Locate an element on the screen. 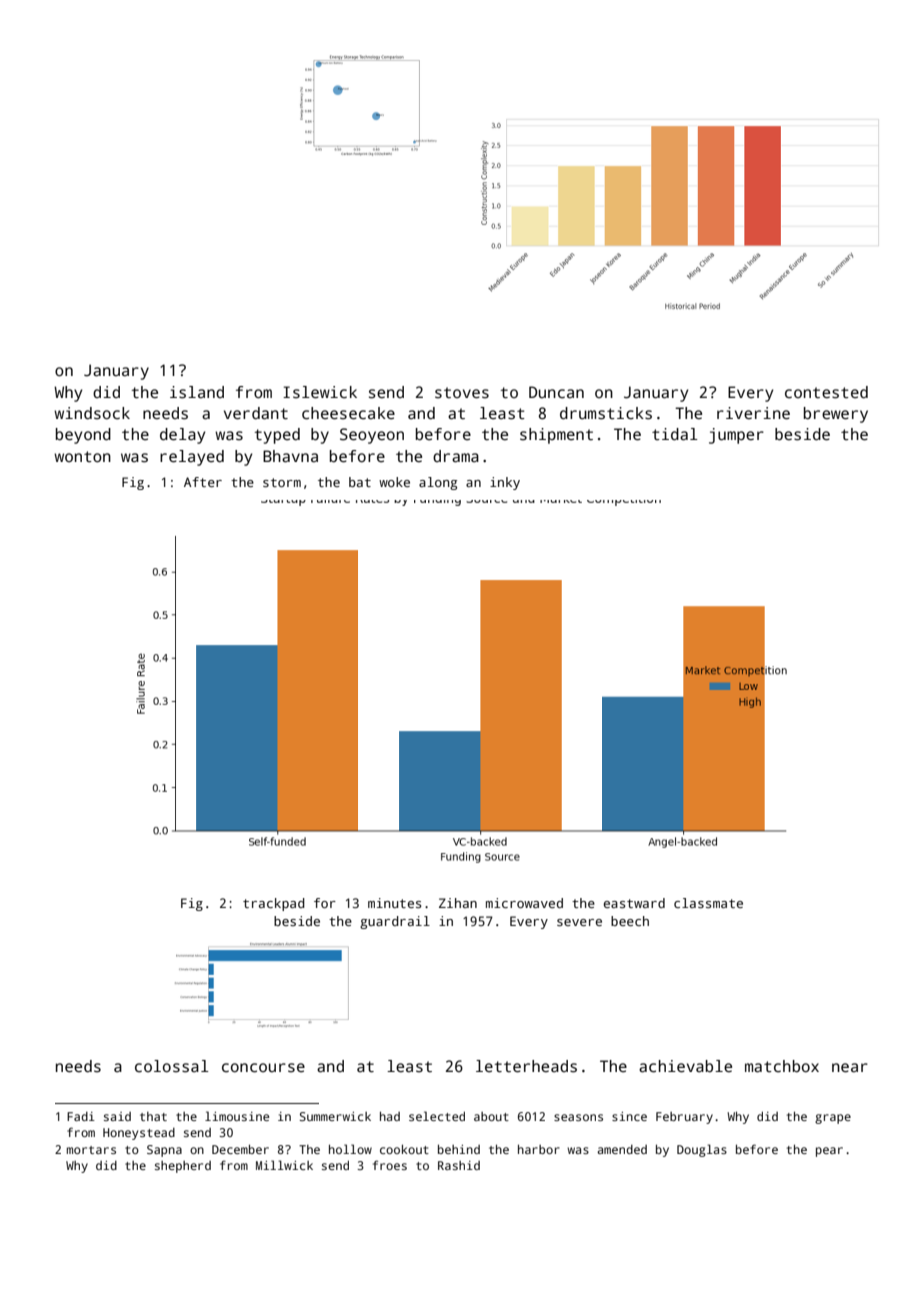 This screenshot has width=924, height=1314. grape is located at coordinates (833, 1119).
